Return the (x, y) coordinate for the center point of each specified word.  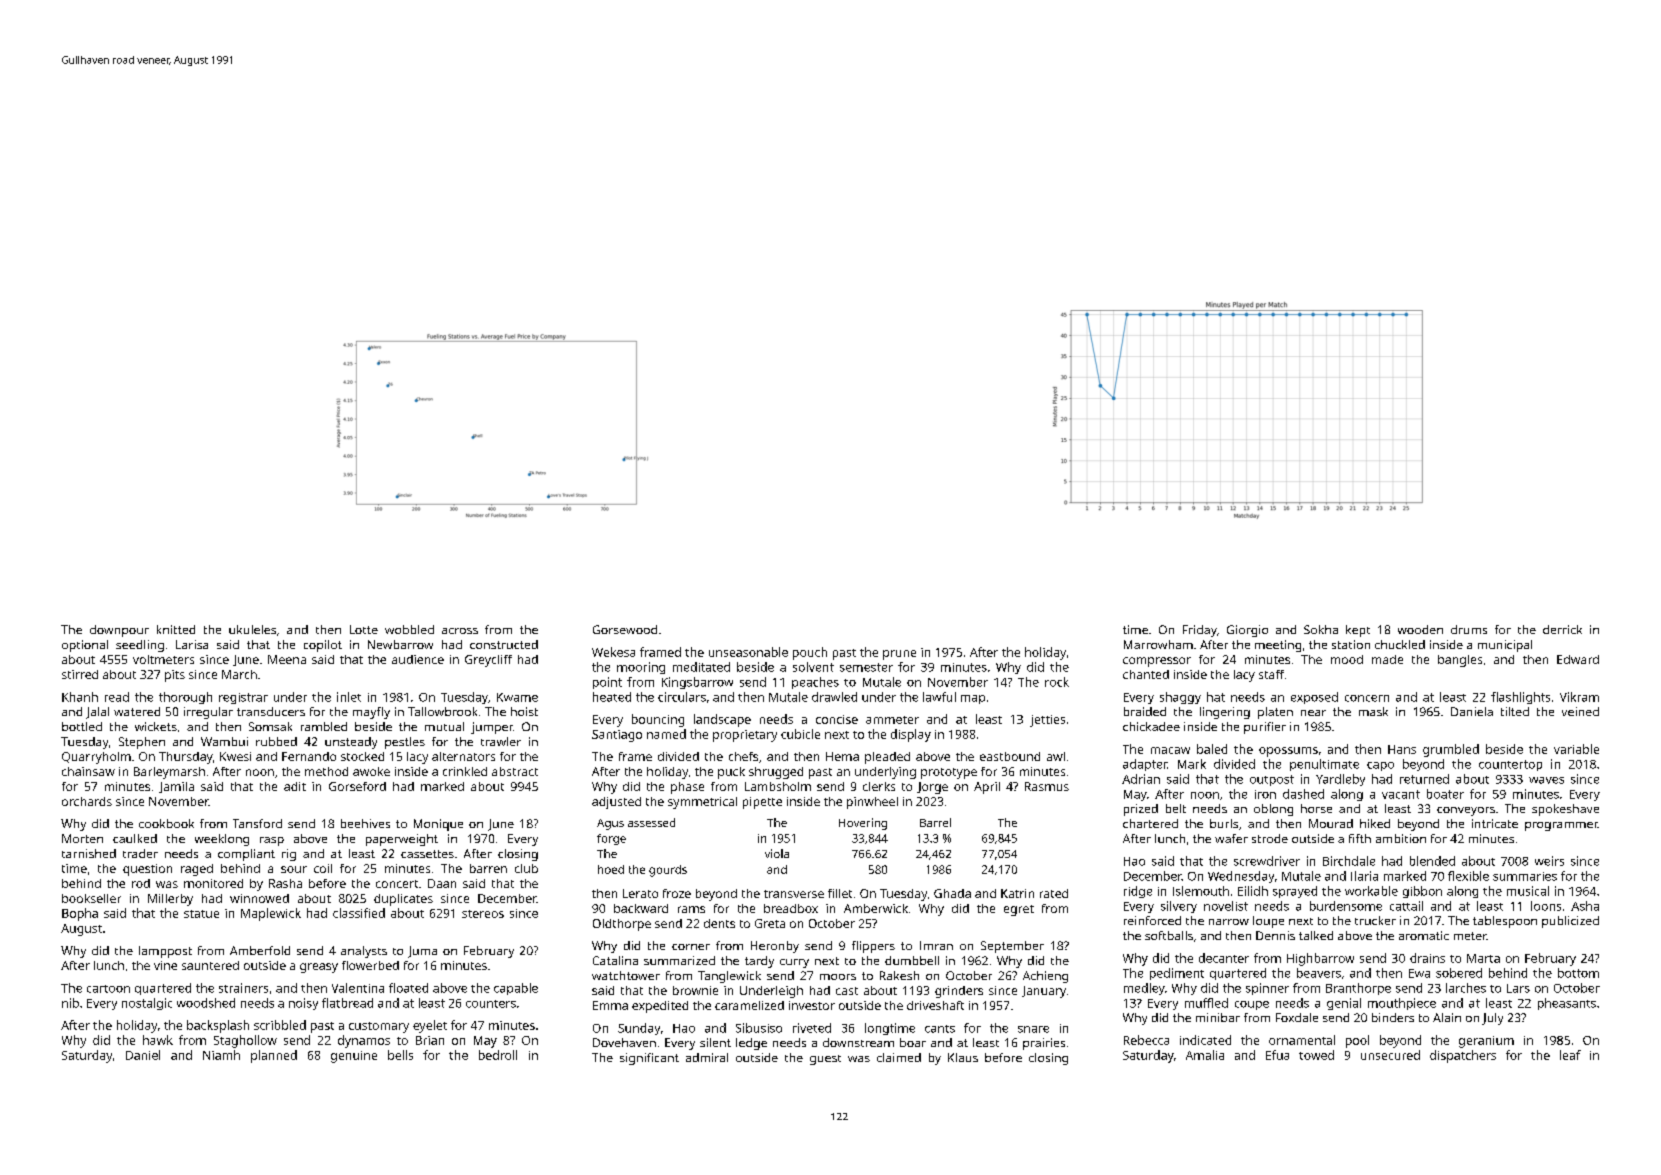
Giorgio (1247, 631)
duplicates (403, 900)
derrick (1562, 629)
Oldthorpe (622, 925)
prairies (1044, 1044)
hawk (158, 1040)
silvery (1179, 907)
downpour (119, 631)
